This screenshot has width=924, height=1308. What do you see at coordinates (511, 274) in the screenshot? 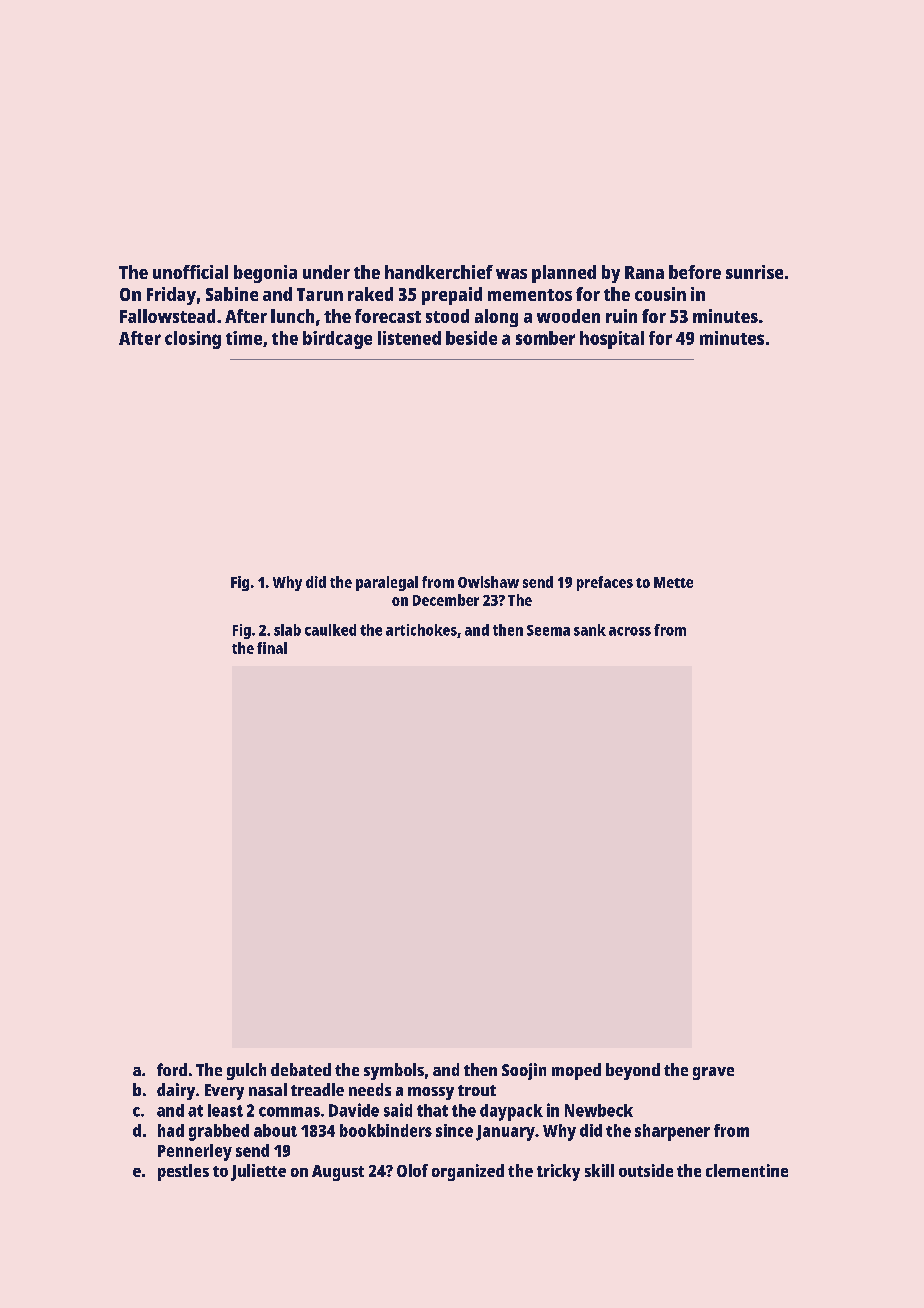
I see `was` at bounding box center [511, 274].
